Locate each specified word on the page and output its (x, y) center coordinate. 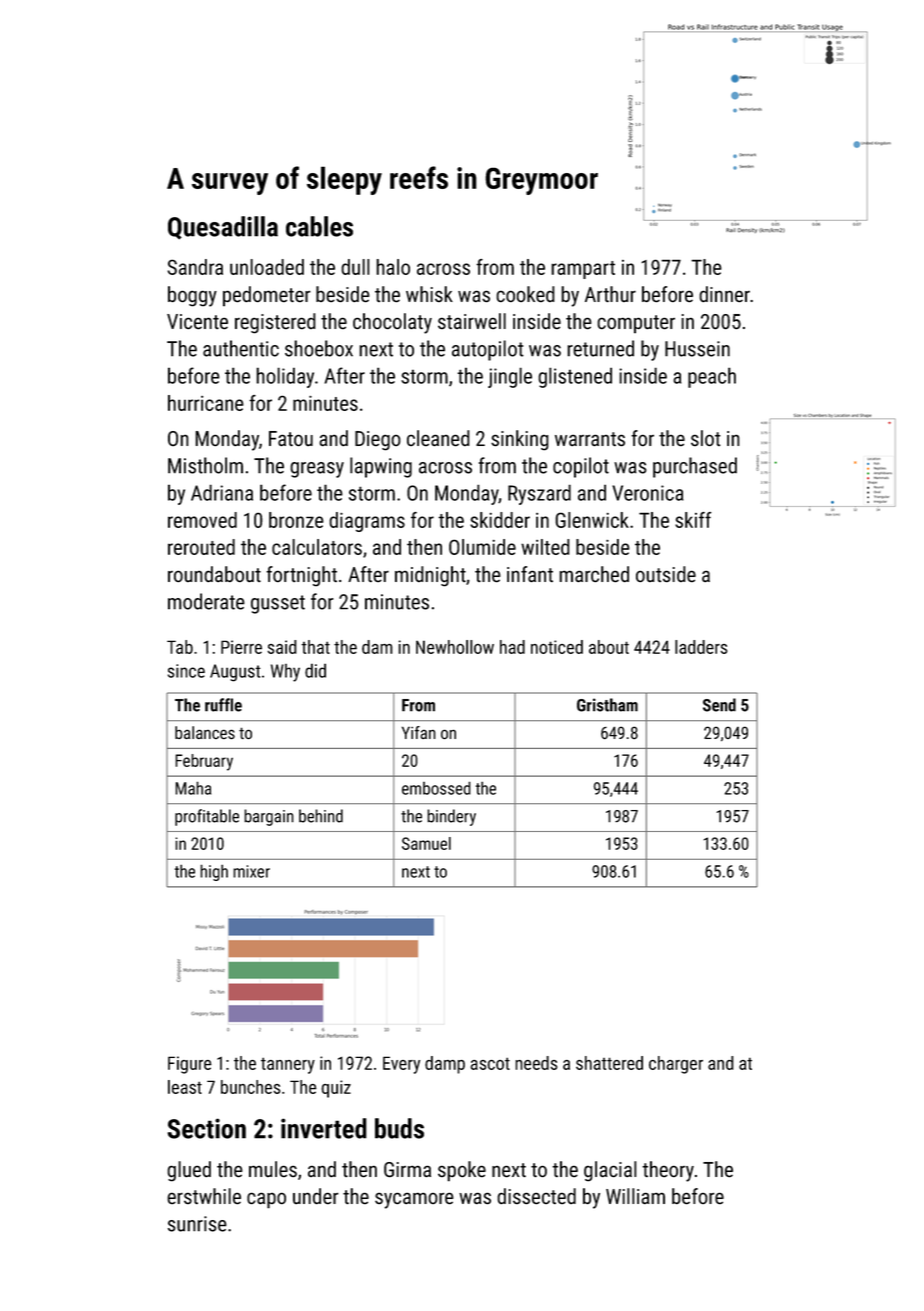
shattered (609, 1063)
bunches (250, 1087)
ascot (490, 1063)
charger (676, 1065)
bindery (451, 817)
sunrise (197, 1224)
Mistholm (205, 465)
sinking (520, 440)
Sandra (195, 267)
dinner (725, 294)
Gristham (607, 705)
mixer (251, 871)
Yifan (419, 732)
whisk (429, 294)
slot (706, 438)
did (315, 670)
